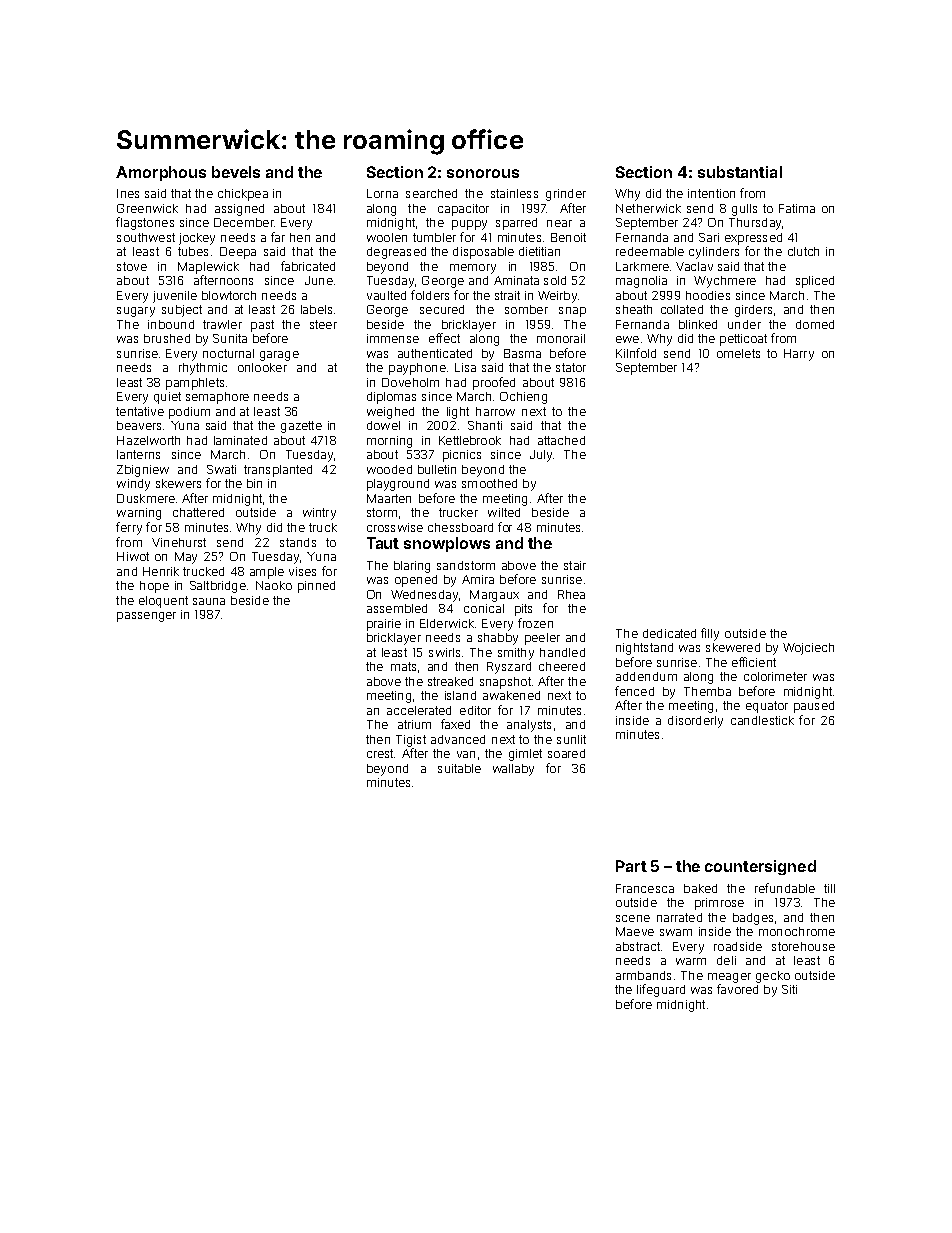 The height and width of the page is (1233, 952). Describe the element at coordinates (555, 280) in the page. I see `sold` at that location.
